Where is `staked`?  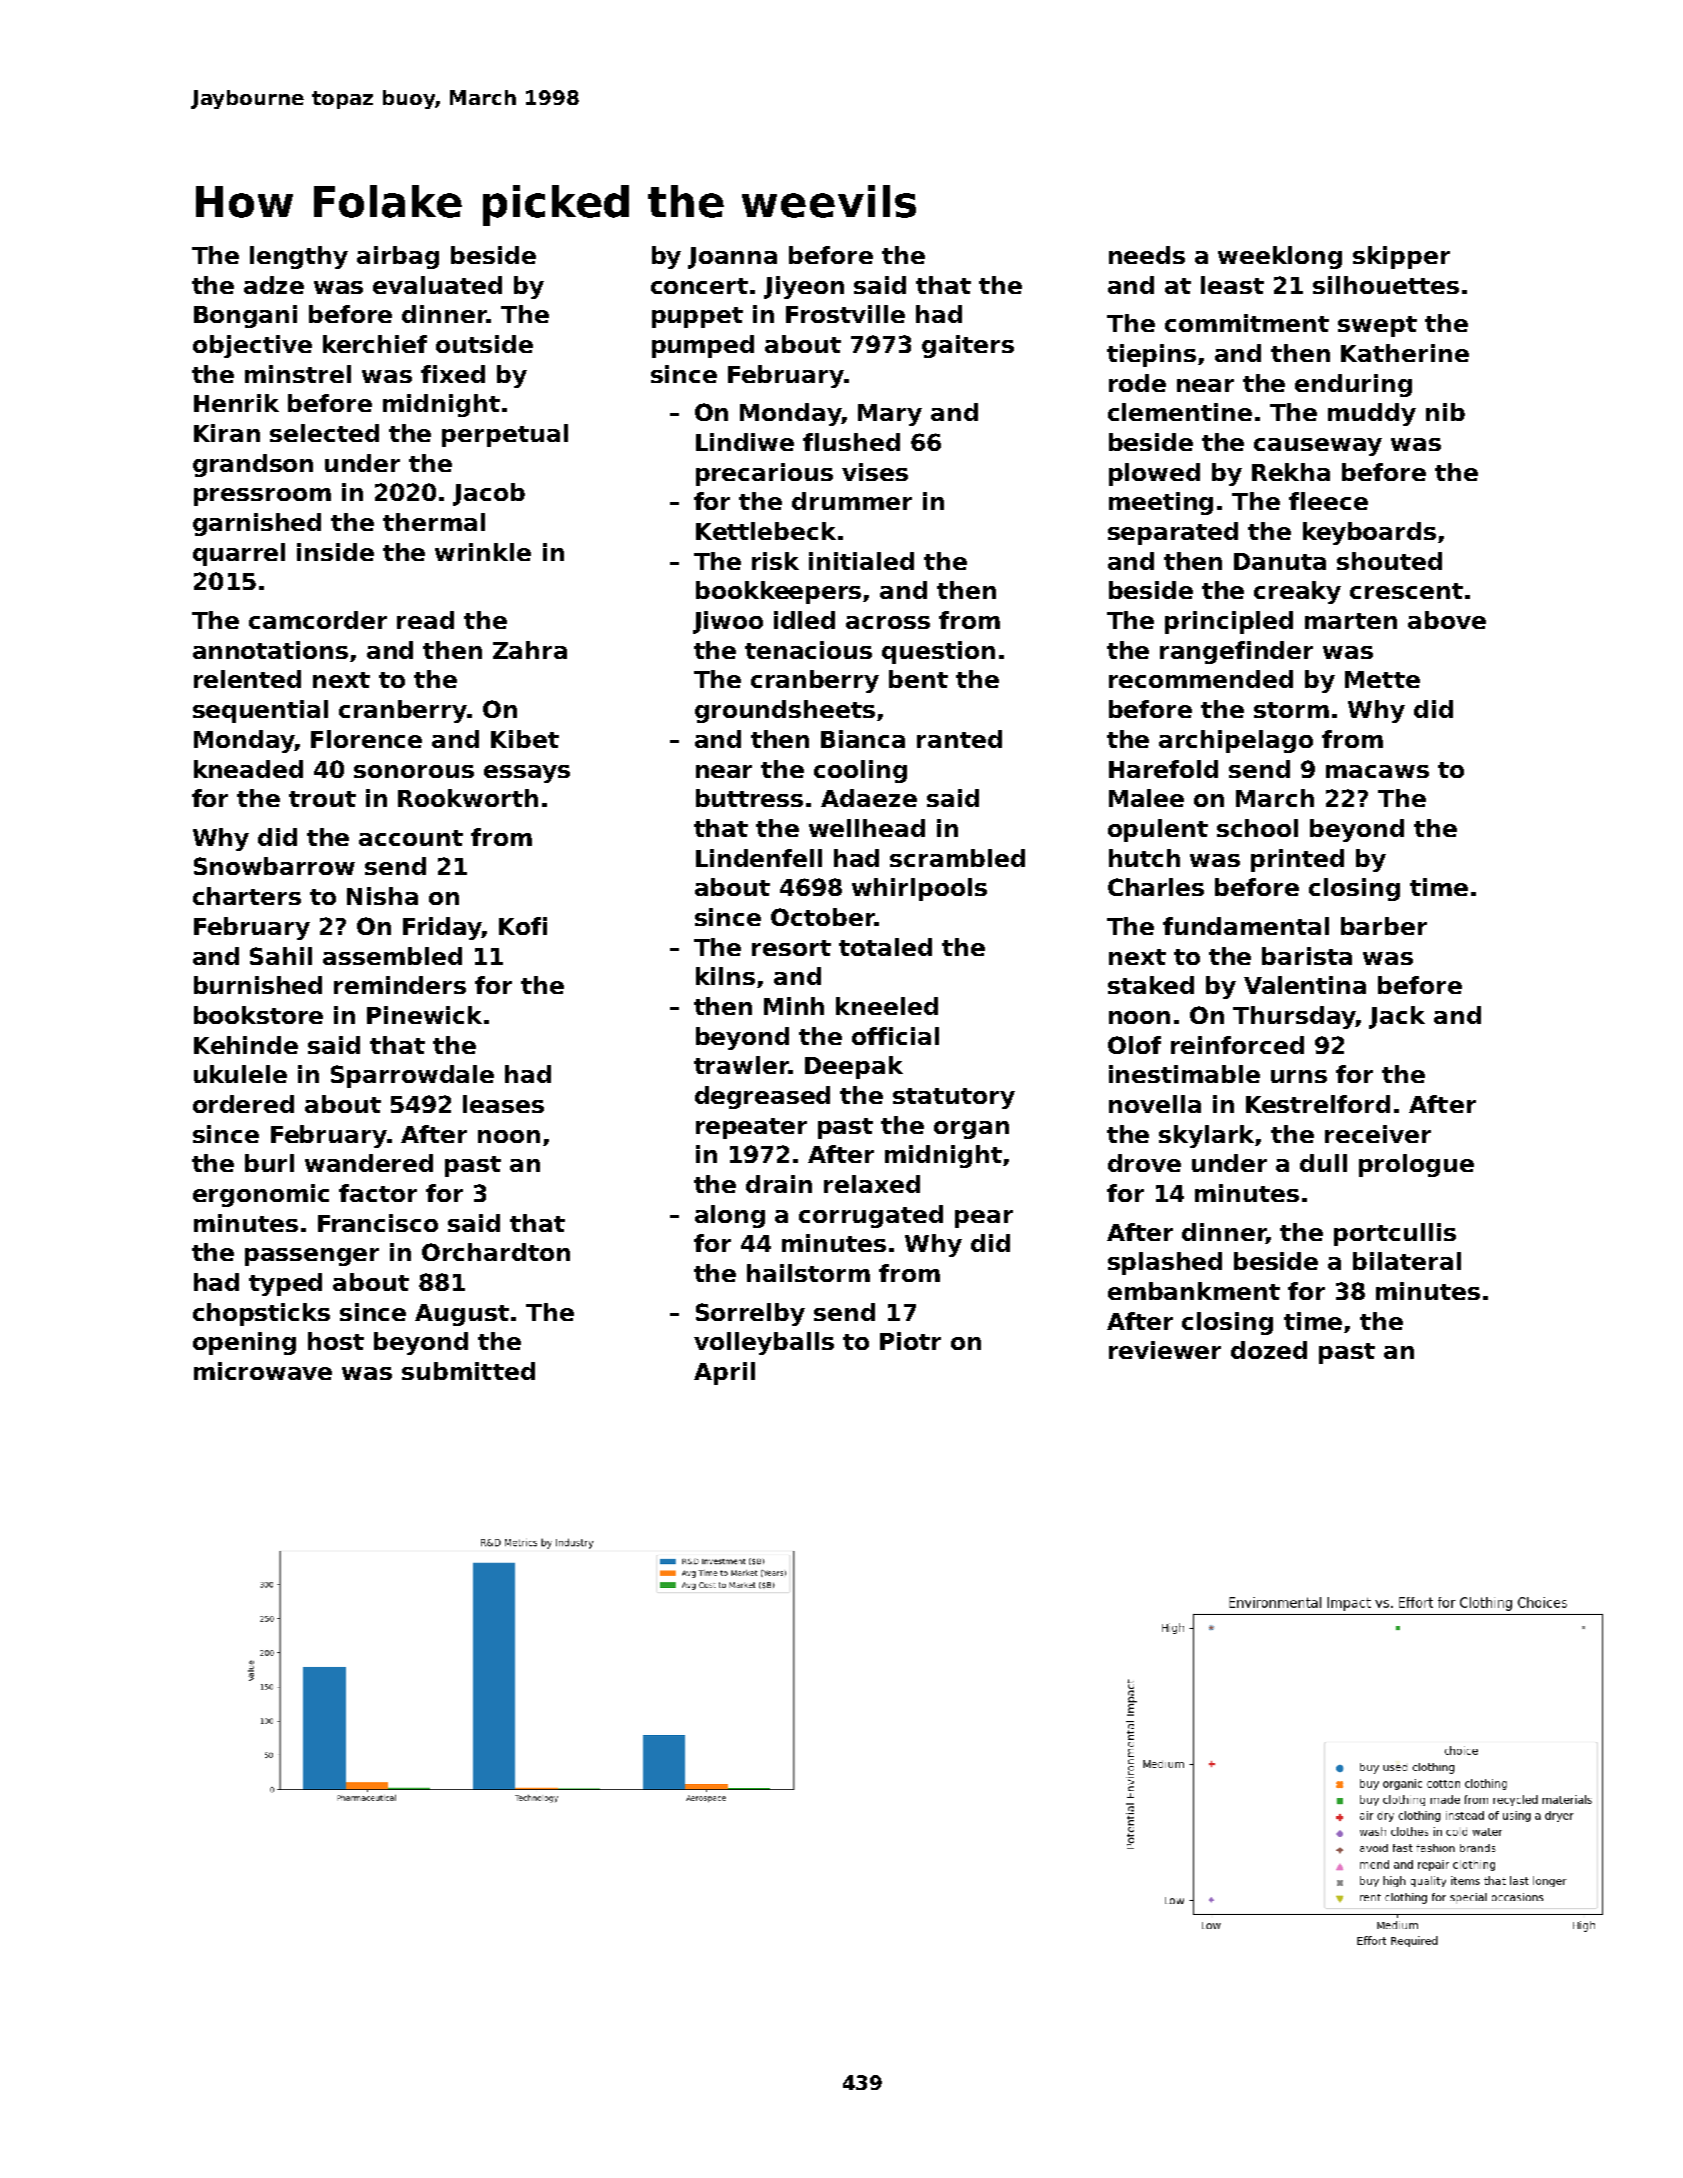 staked is located at coordinates (1151, 985).
